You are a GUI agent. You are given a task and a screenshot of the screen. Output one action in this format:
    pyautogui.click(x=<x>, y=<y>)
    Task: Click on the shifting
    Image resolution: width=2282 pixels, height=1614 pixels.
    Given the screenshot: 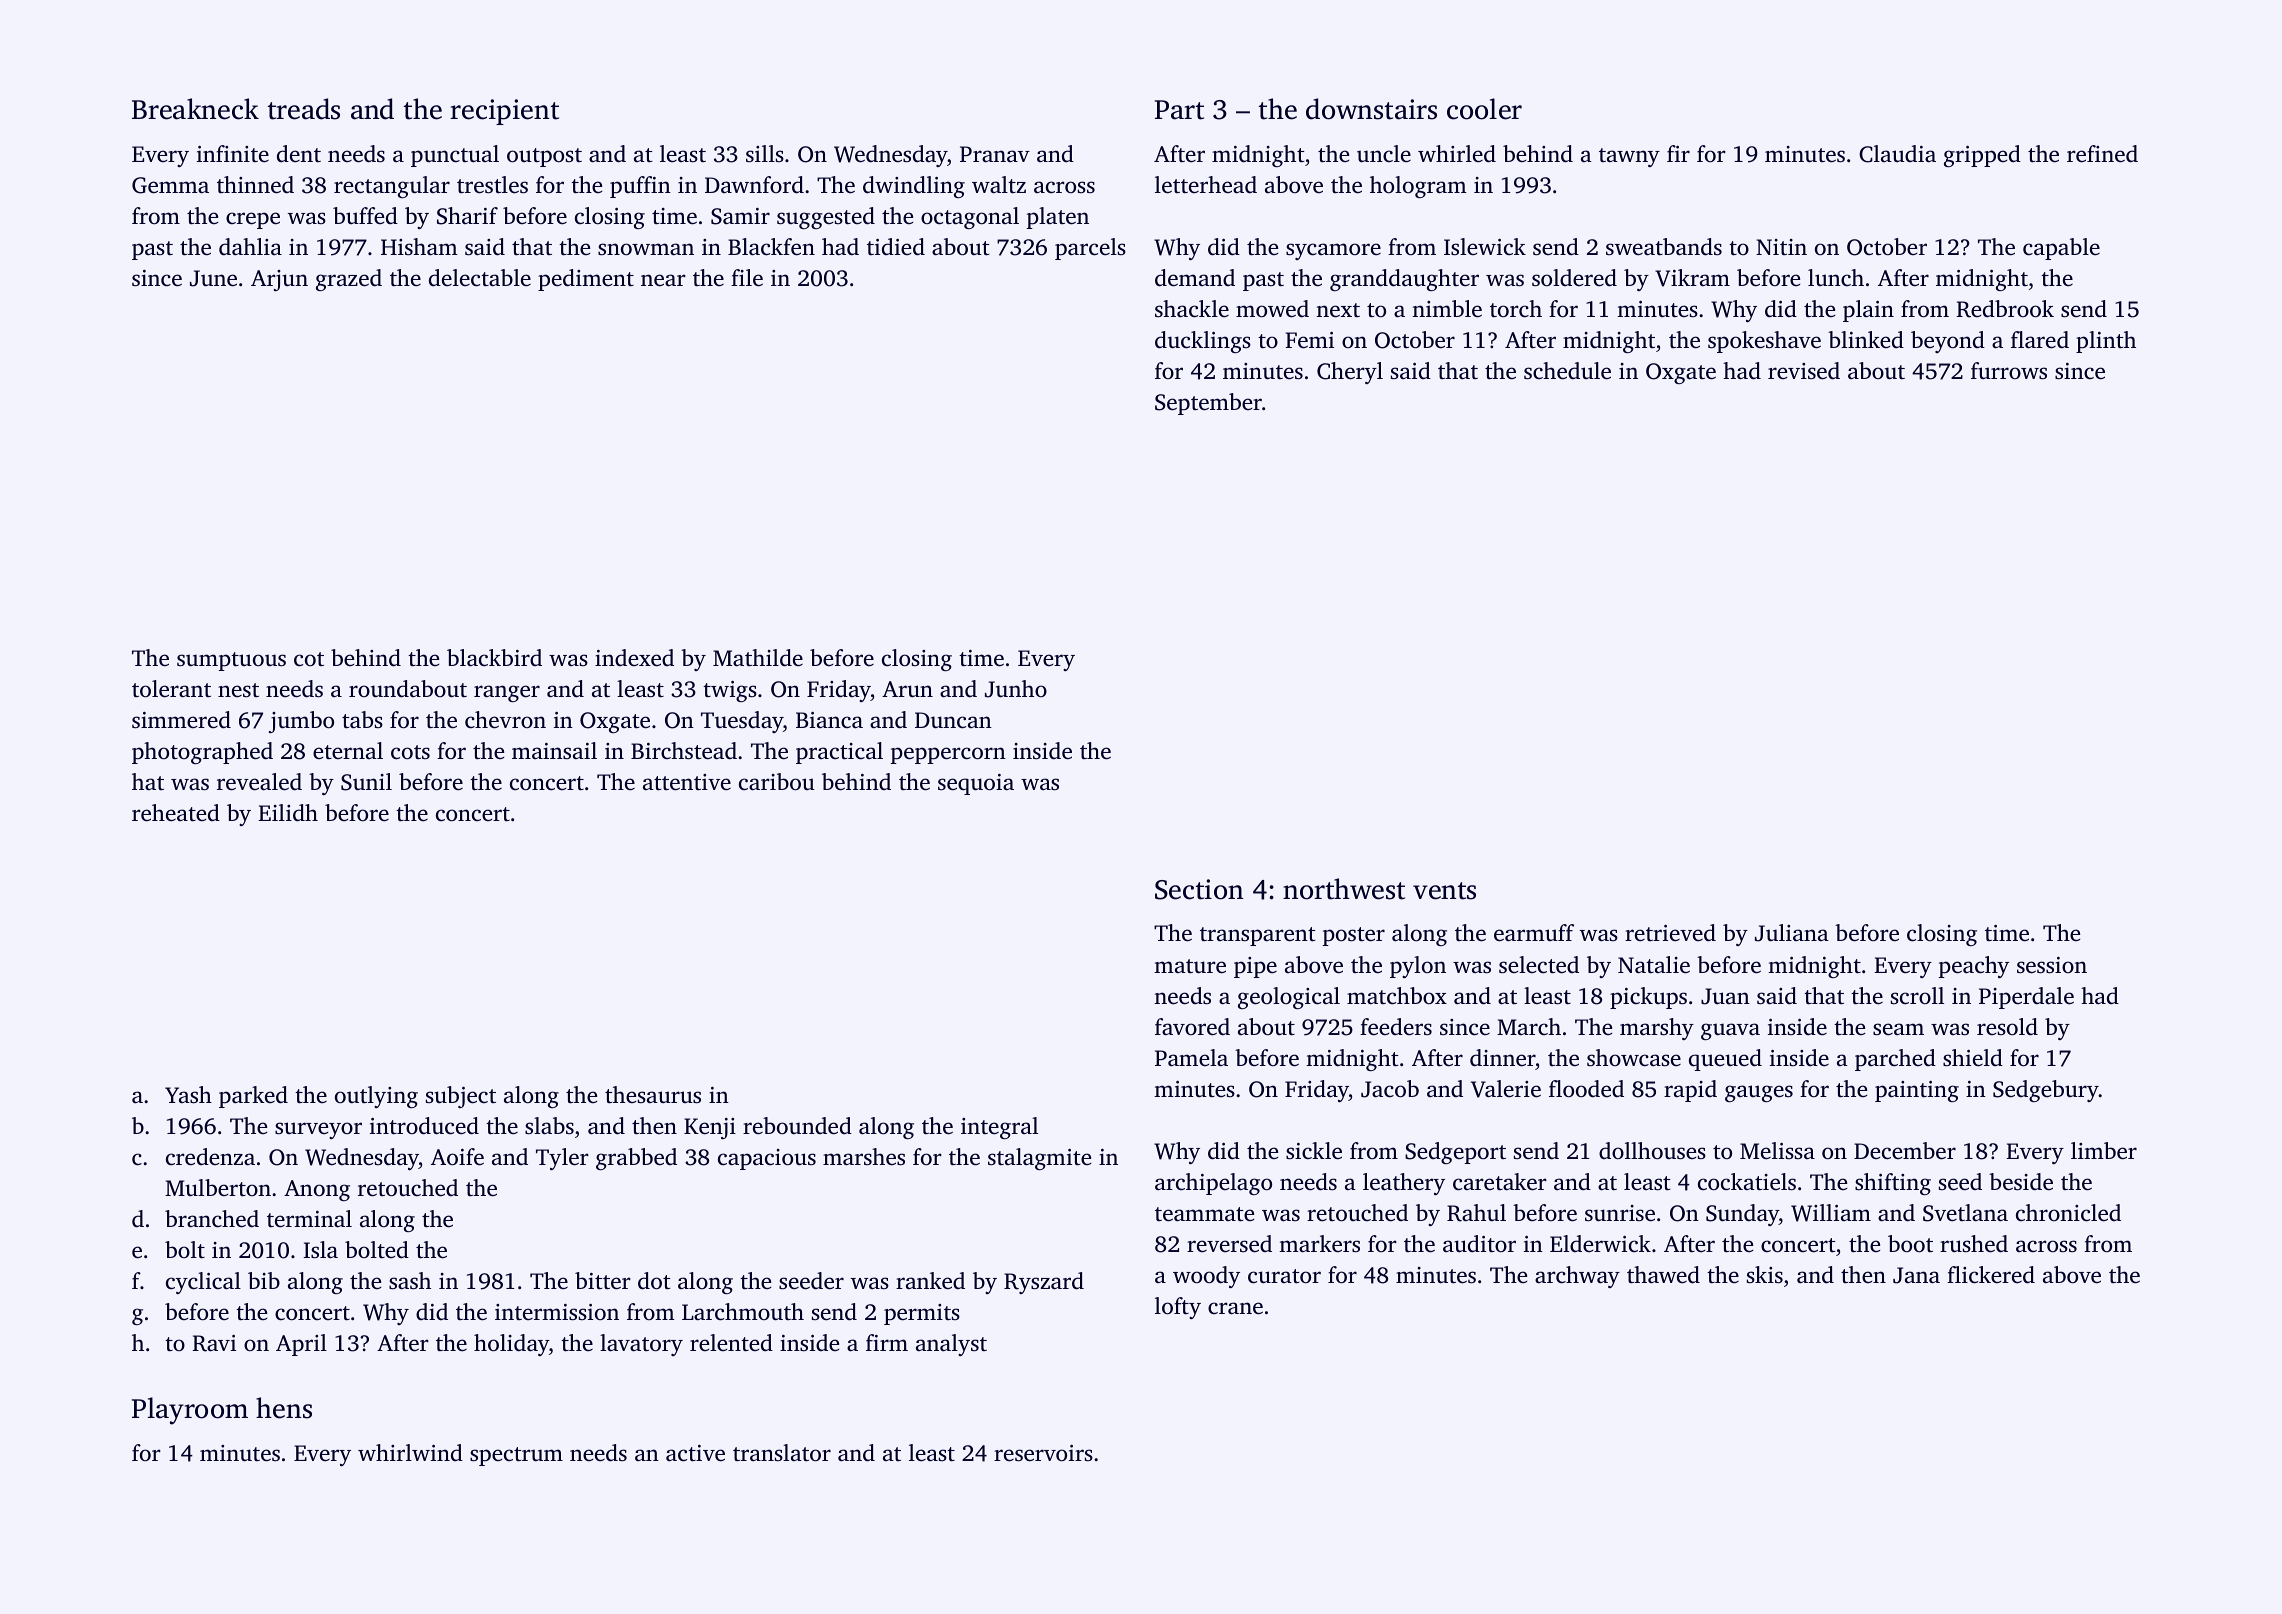 What is the action you would take?
    pyautogui.click(x=1893, y=1184)
